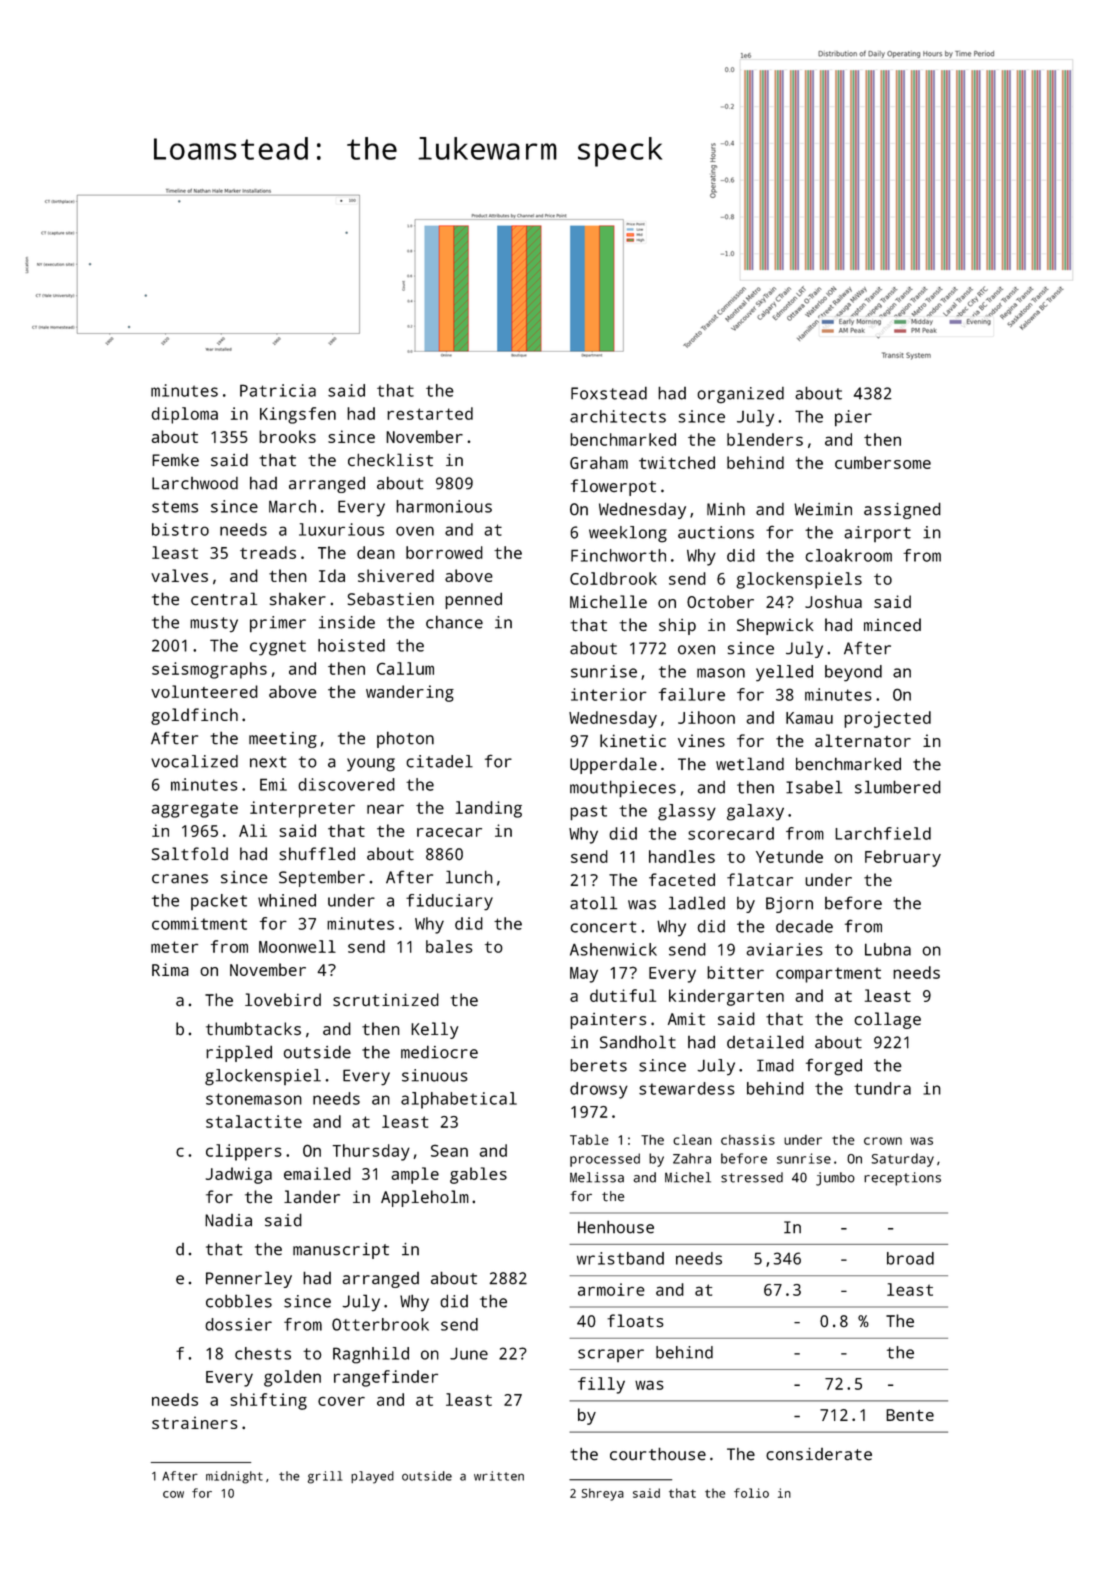 The width and height of the screenshot is (1099, 1592). What do you see at coordinates (748, 1140) in the screenshot?
I see `chassis` at bounding box center [748, 1140].
